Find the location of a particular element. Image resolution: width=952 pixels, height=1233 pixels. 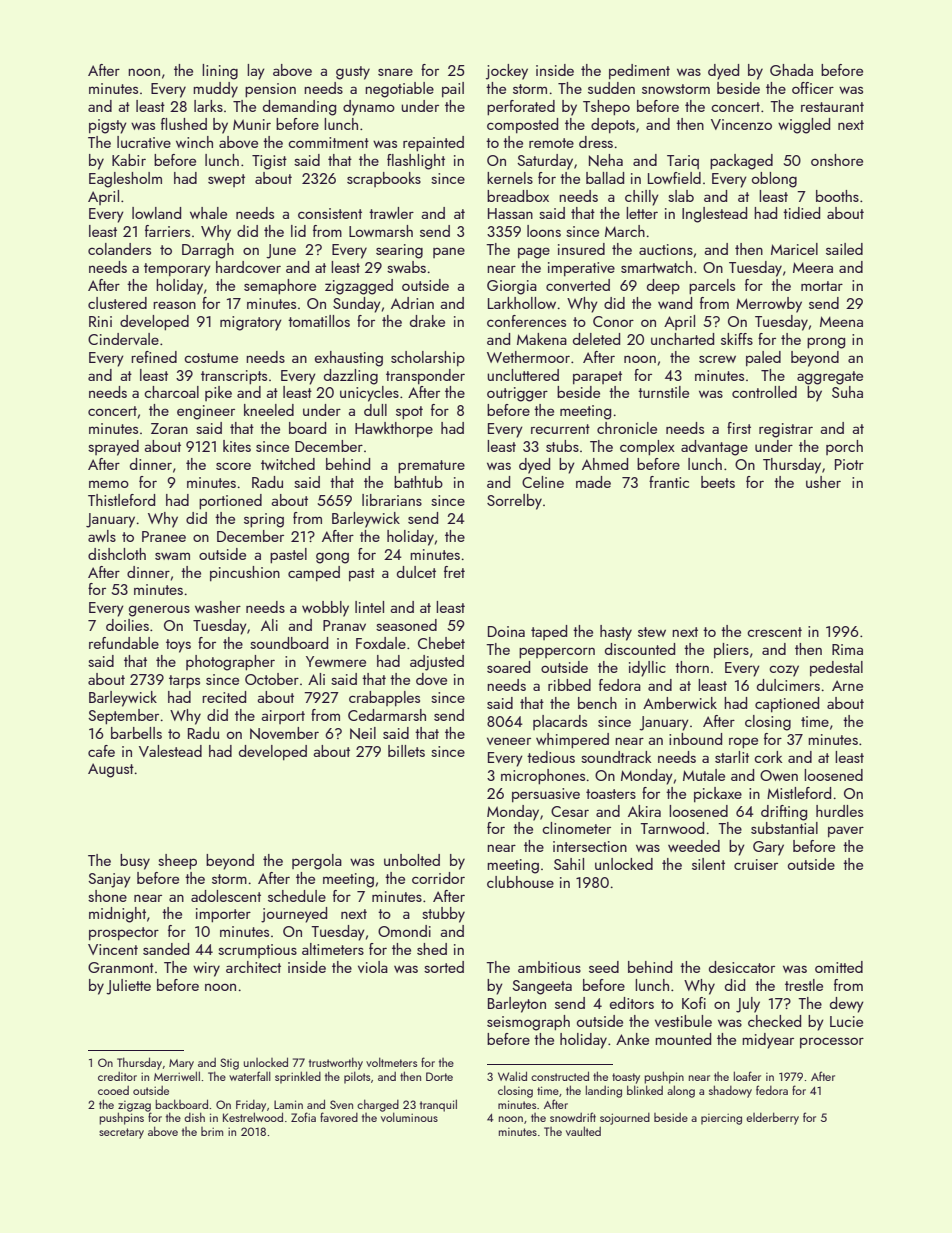

September is located at coordinates (123, 717).
